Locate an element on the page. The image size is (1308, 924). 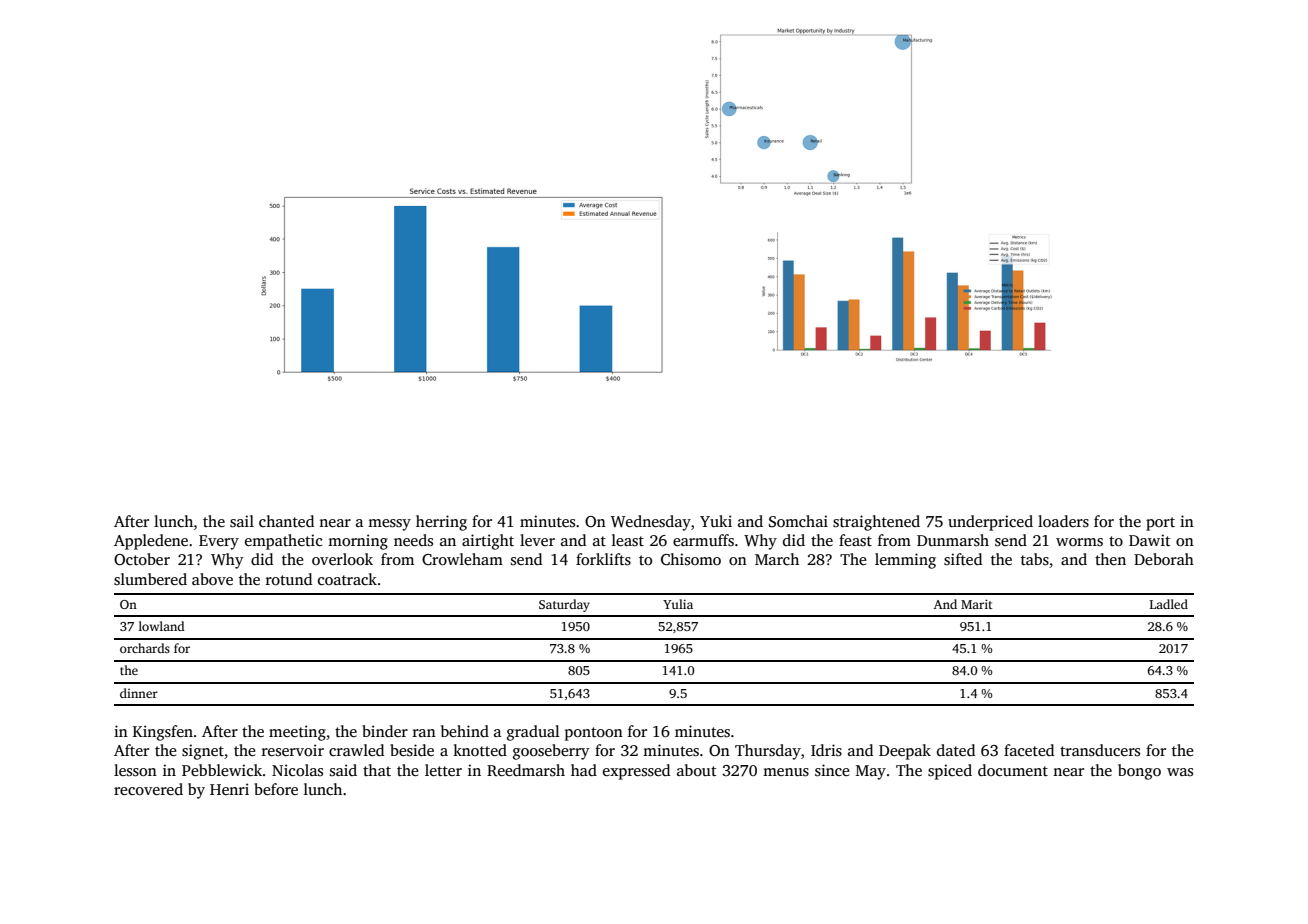
faceted is located at coordinates (1029, 750).
